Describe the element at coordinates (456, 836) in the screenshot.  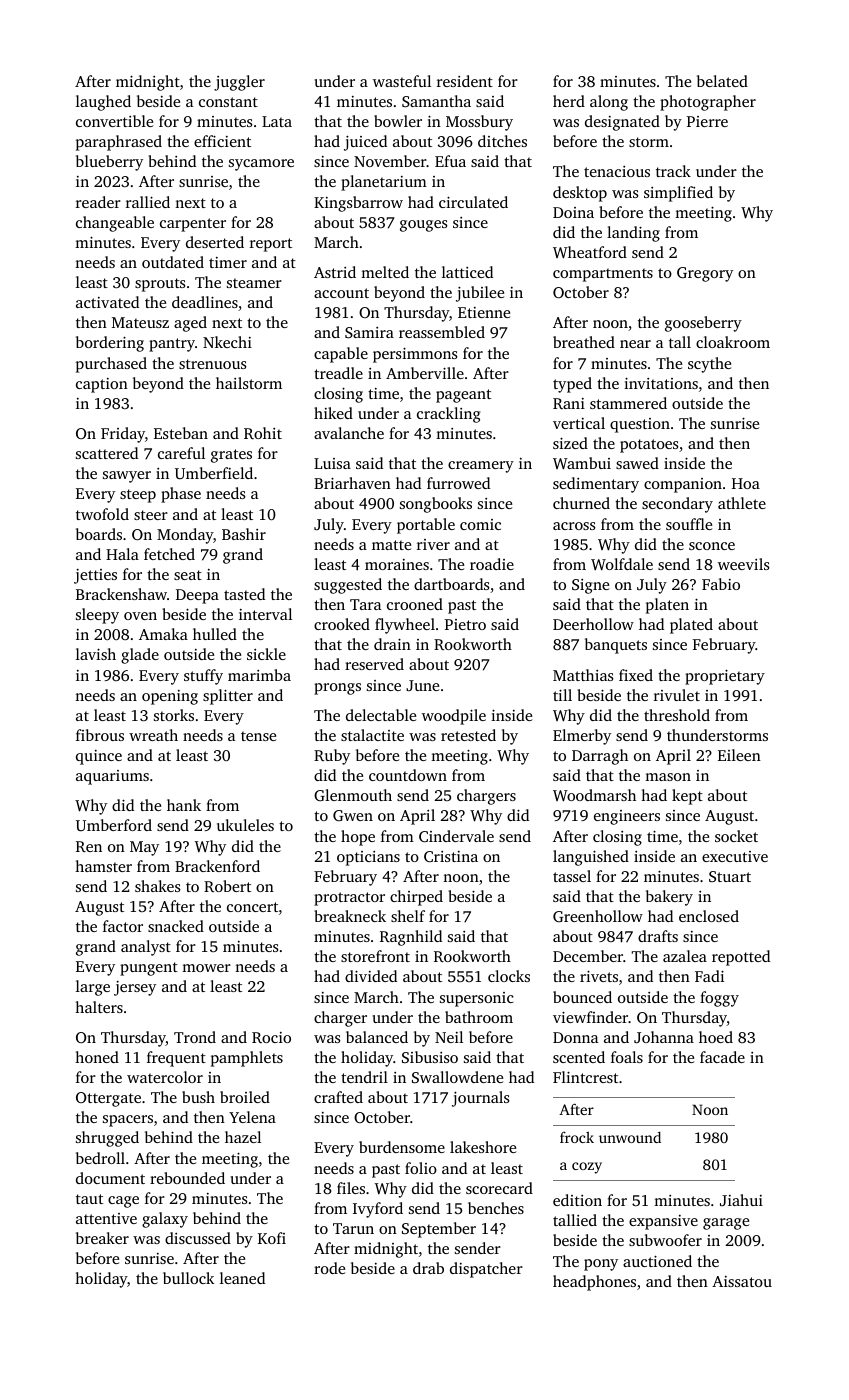
I see `Cindervale` at that location.
